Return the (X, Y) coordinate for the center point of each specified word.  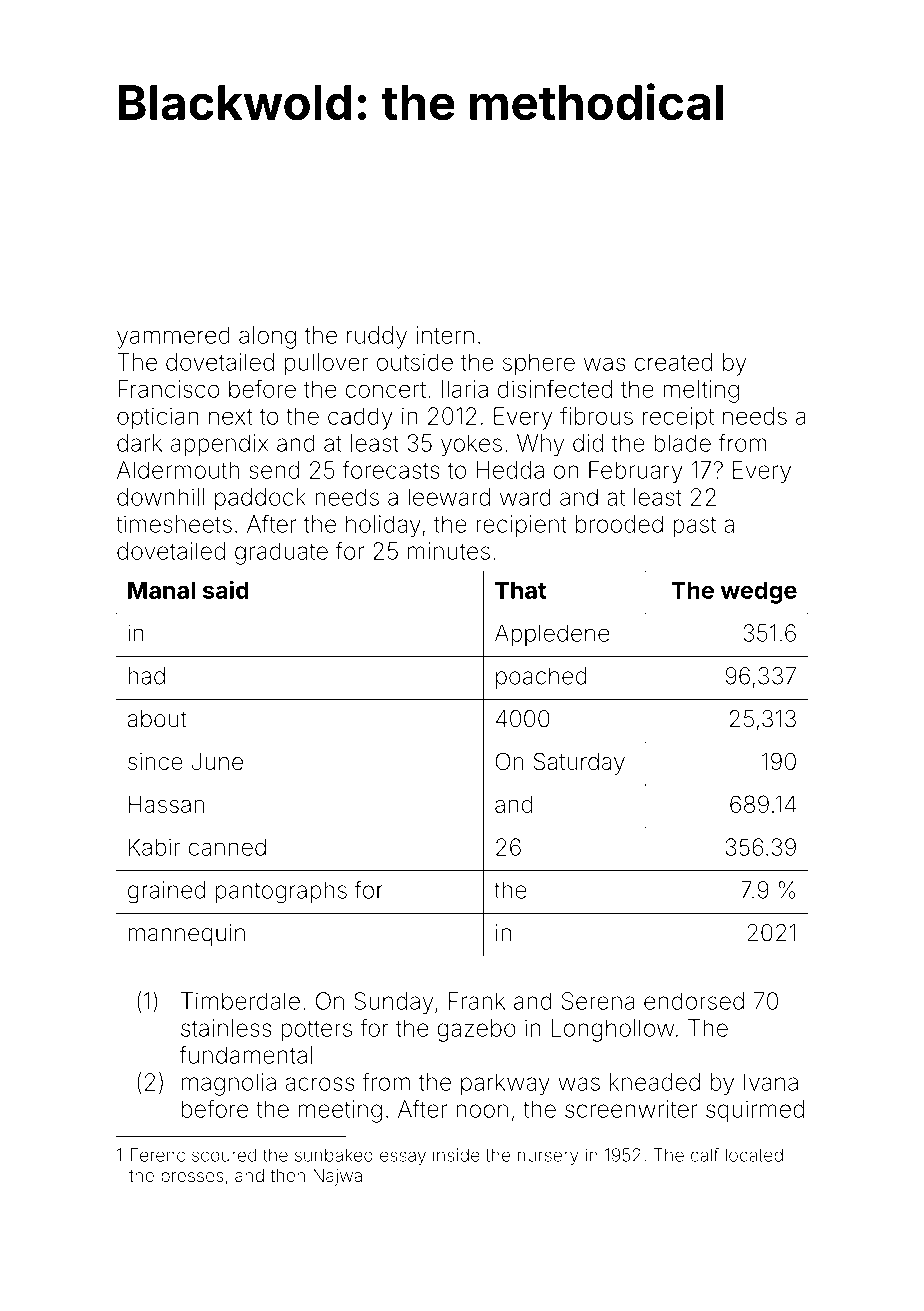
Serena (598, 1001)
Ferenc (158, 1155)
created (673, 362)
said (226, 590)
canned (227, 847)
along (267, 337)
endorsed (694, 1001)
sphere (539, 364)
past (694, 527)
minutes (449, 551)
